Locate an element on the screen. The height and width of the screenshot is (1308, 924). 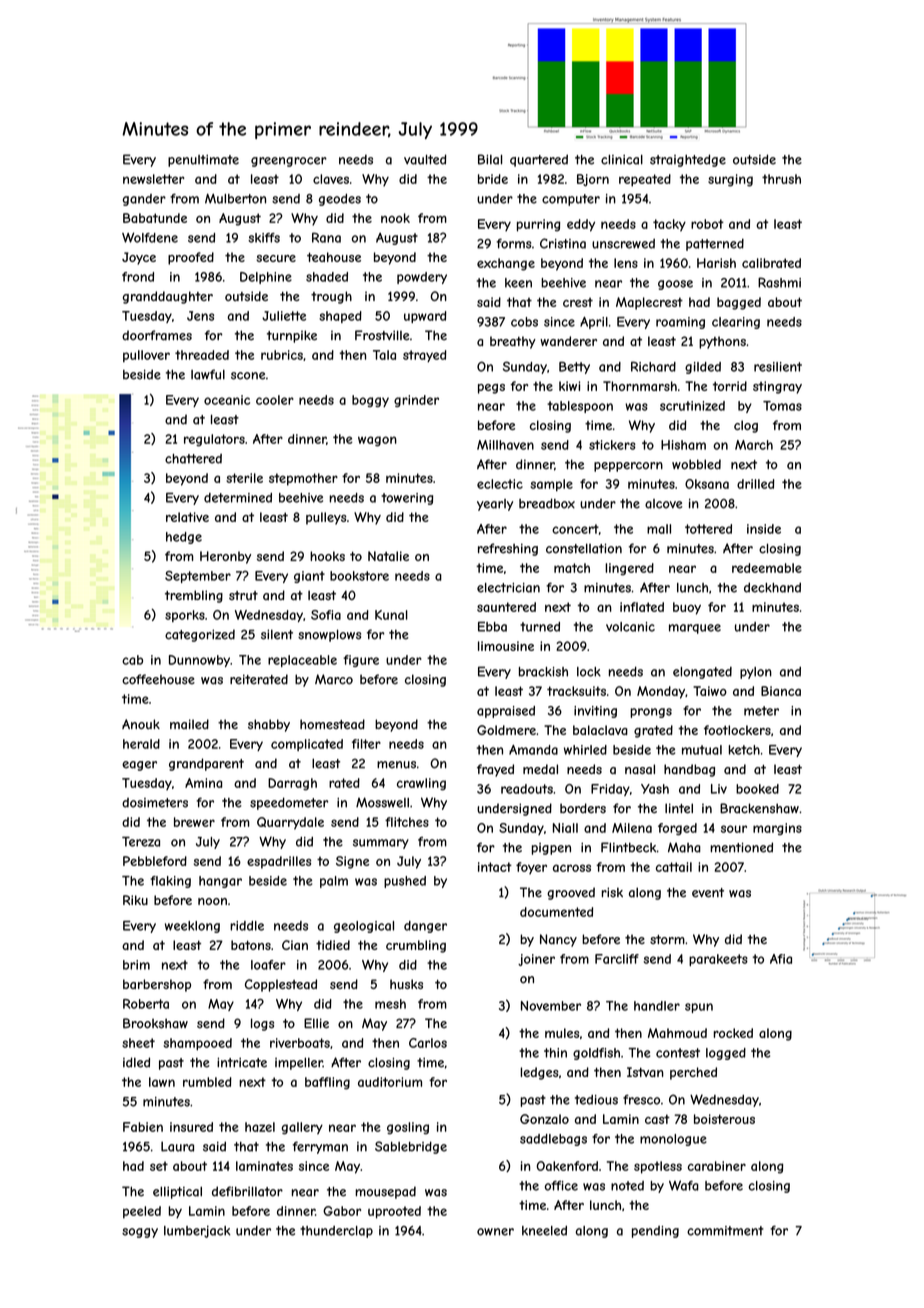
spun is located at coordinates (699, 1008).
